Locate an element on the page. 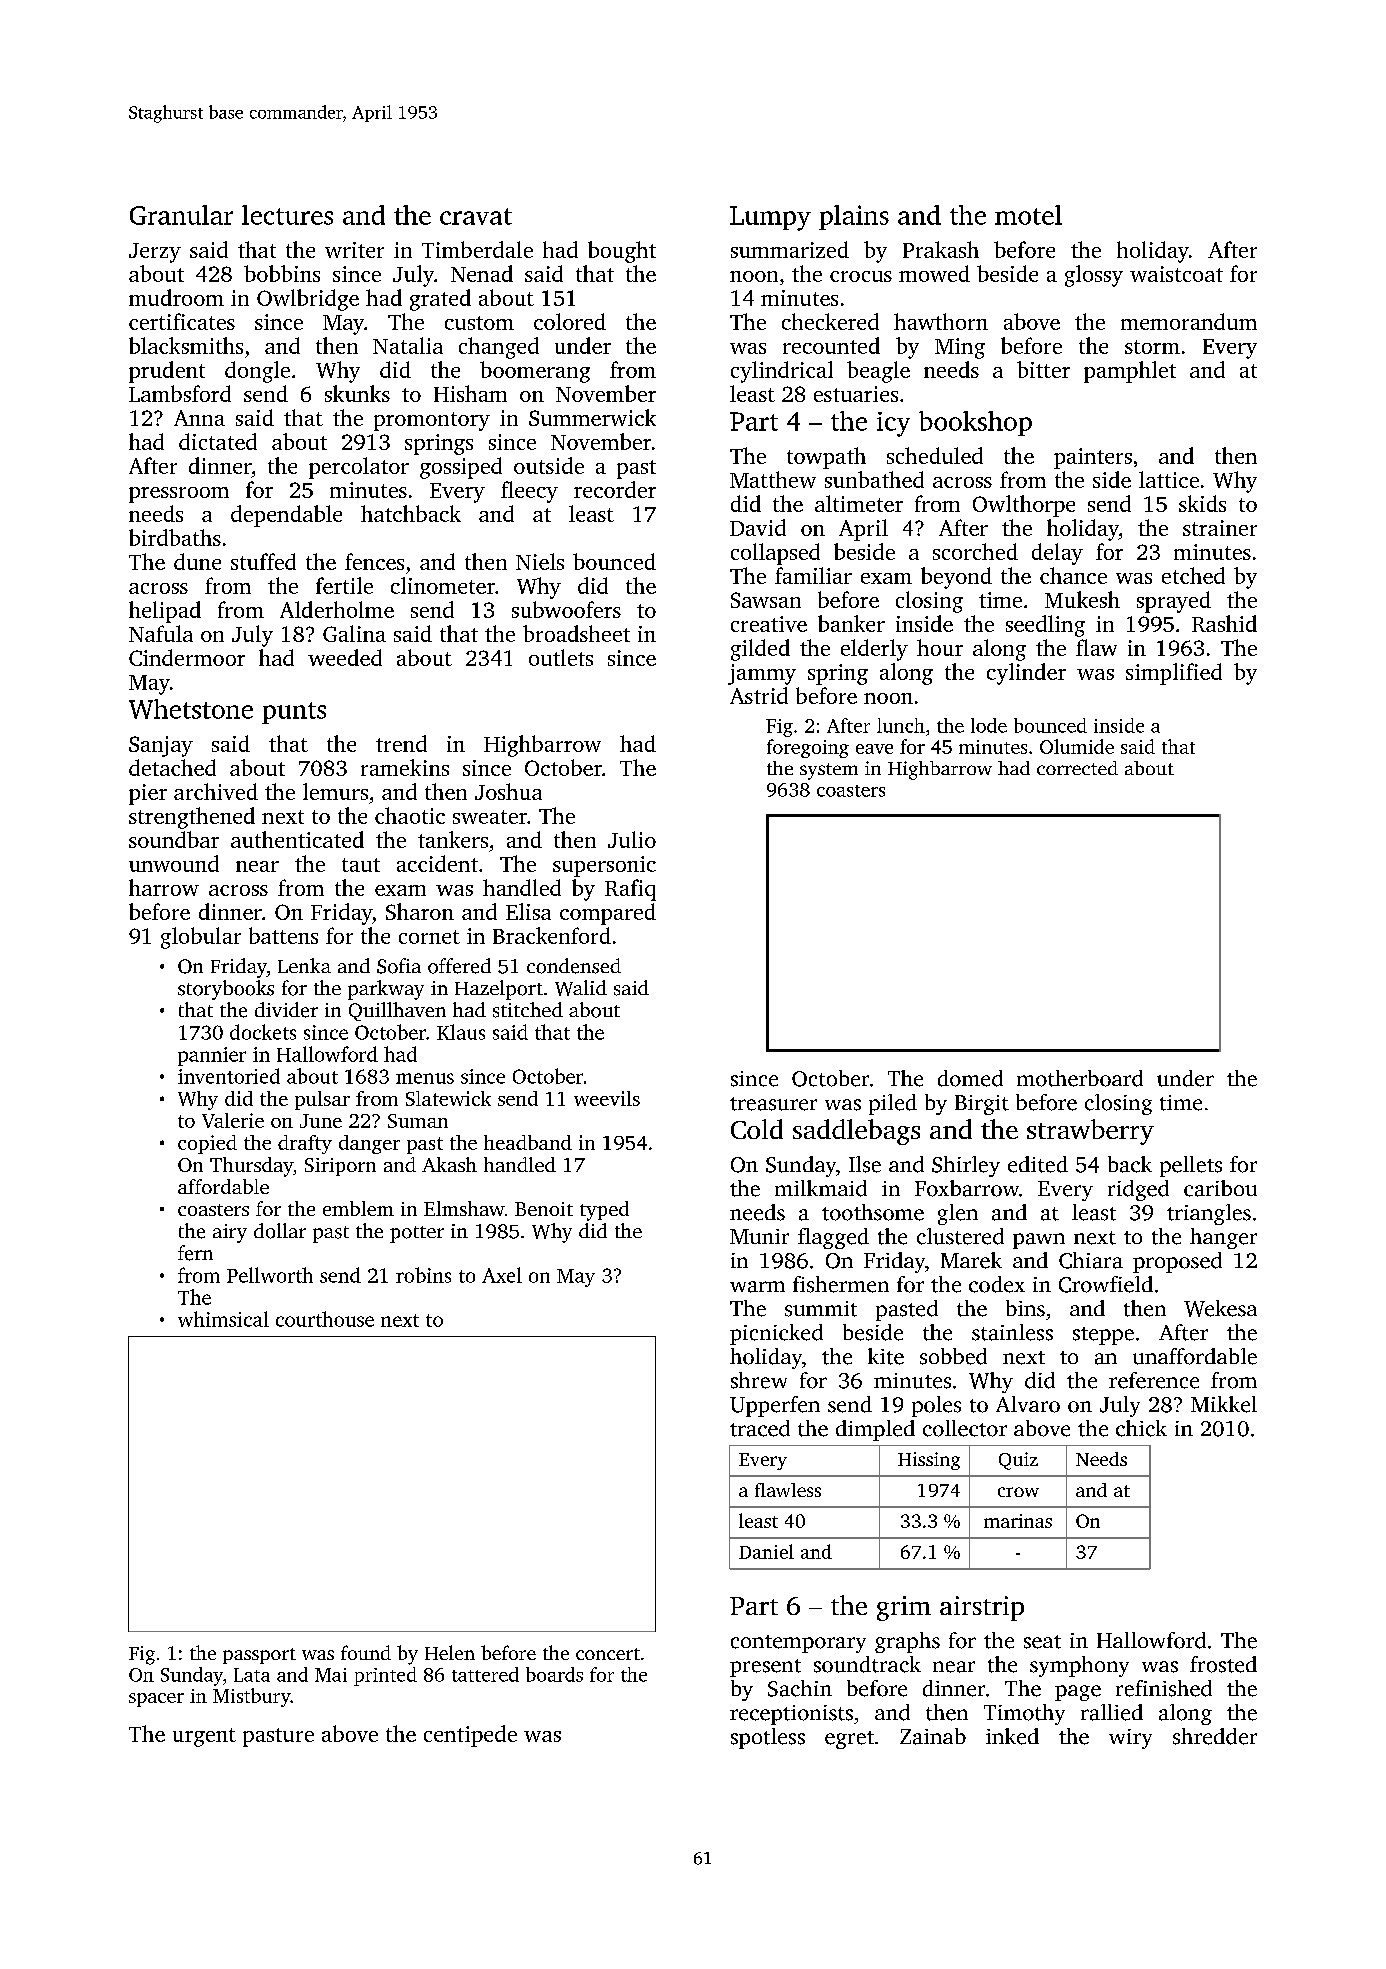  dependable is located at coordinates (286, 516).
